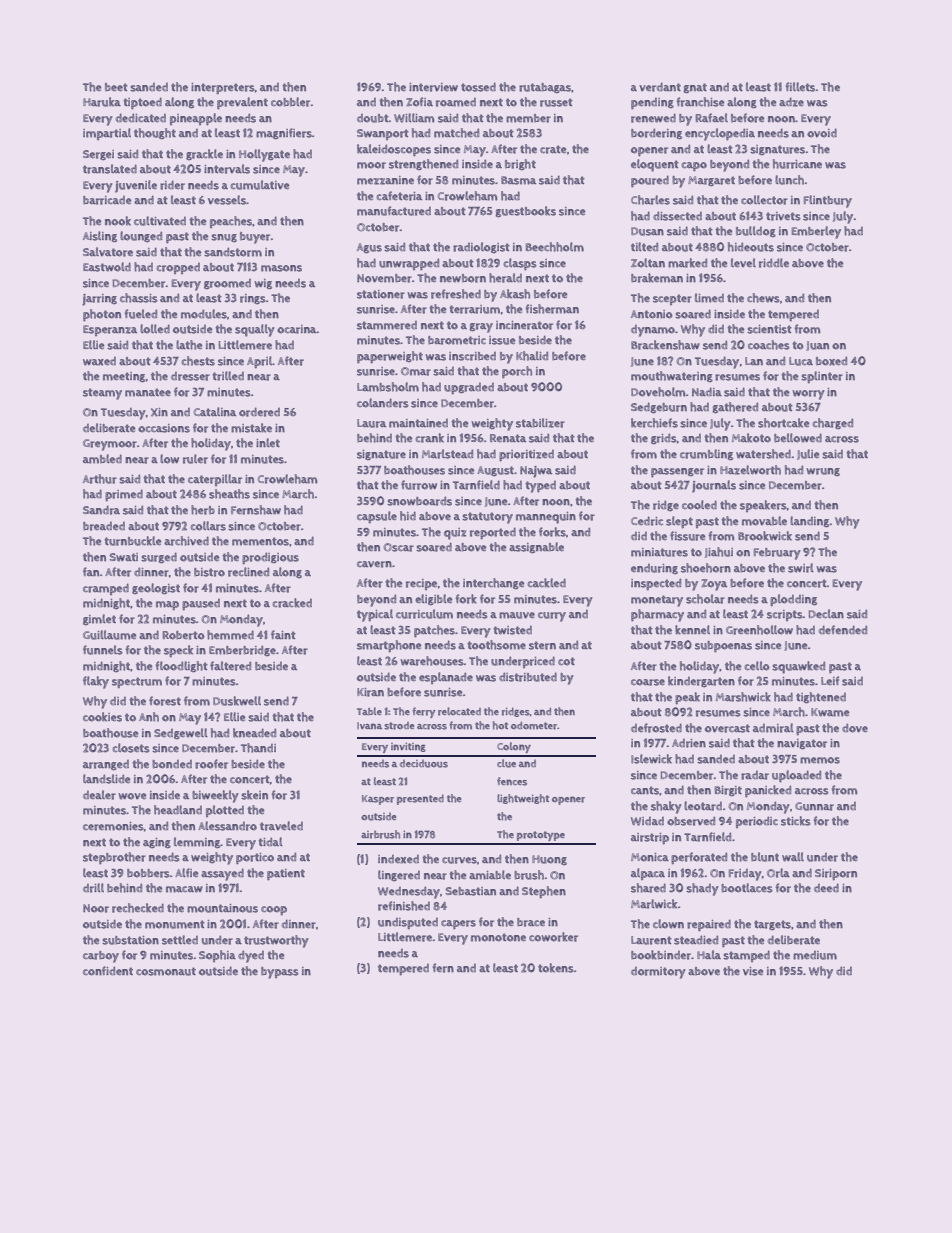 The width and height of the page is (952, 1233). What do you see at coordinates (420, 799) in the page?
I see `presented` at bounding box center [420, 799].
